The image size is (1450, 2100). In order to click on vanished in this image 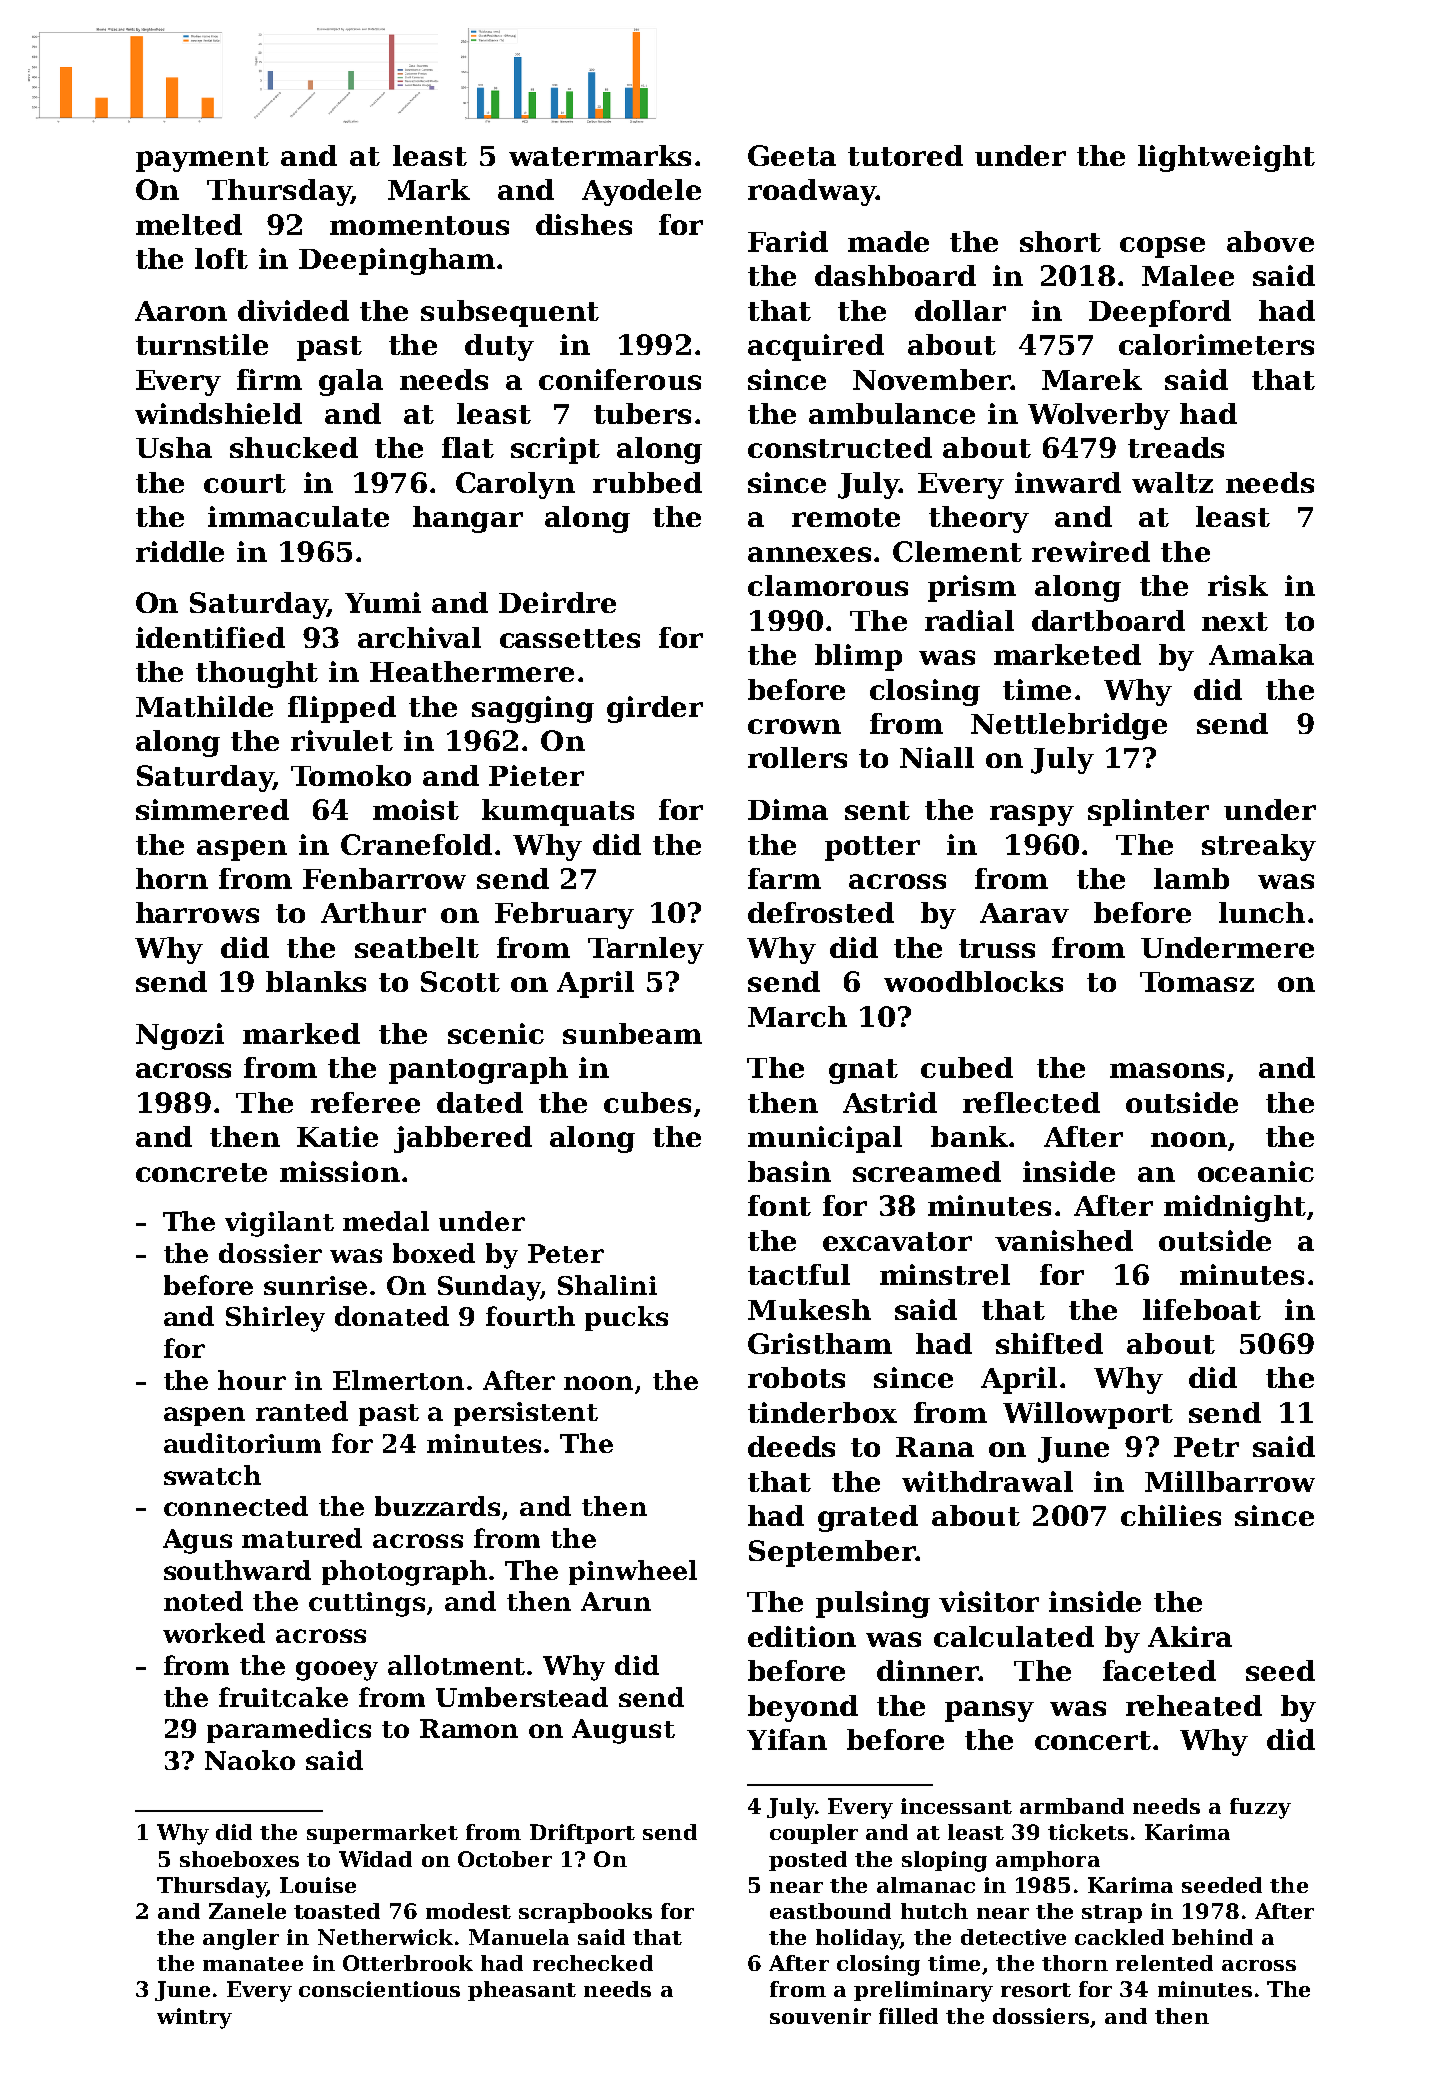, I will do `click(1064, 1240)`.
